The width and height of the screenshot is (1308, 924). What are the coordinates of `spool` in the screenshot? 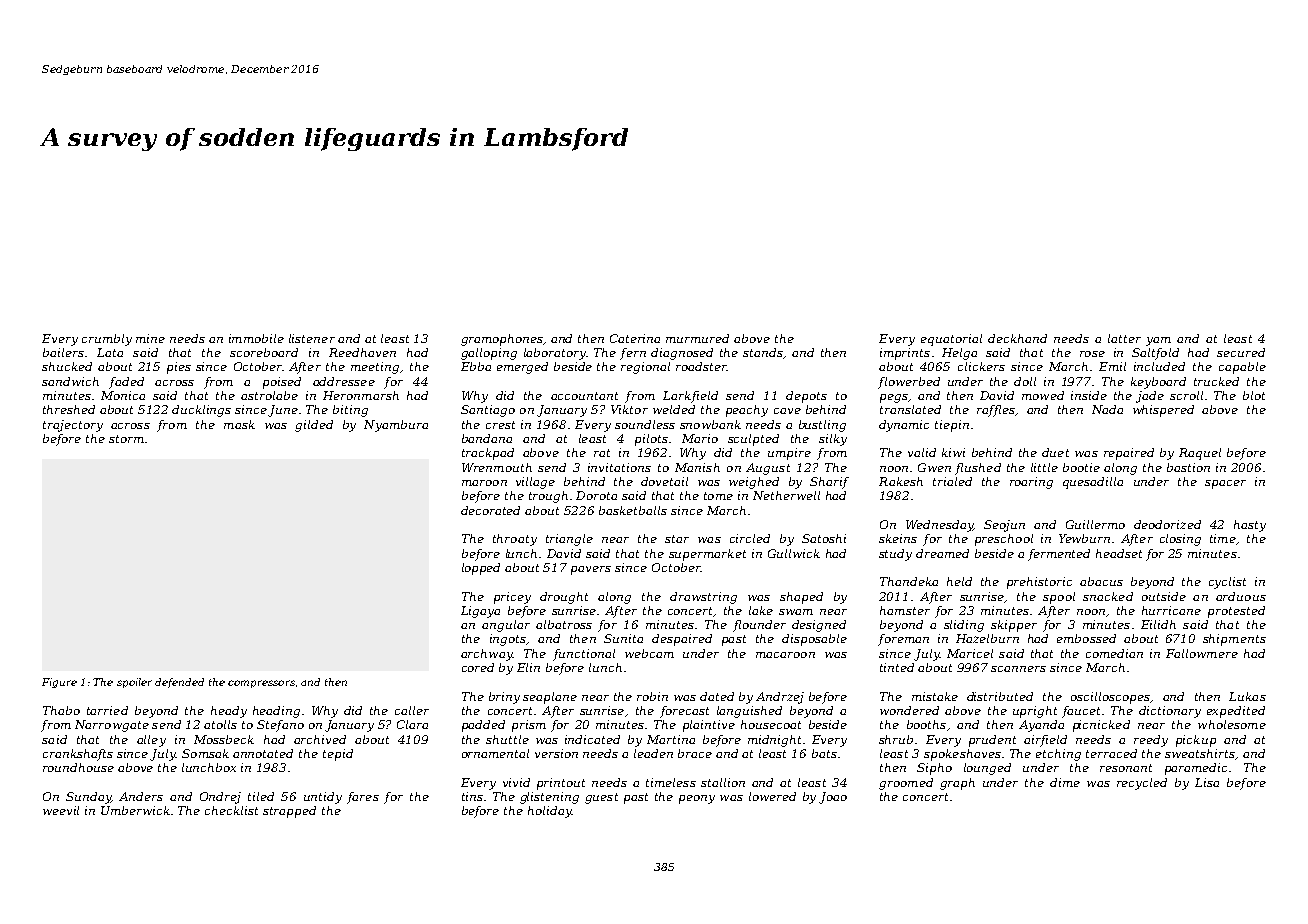 It's located at (1059, 598).
